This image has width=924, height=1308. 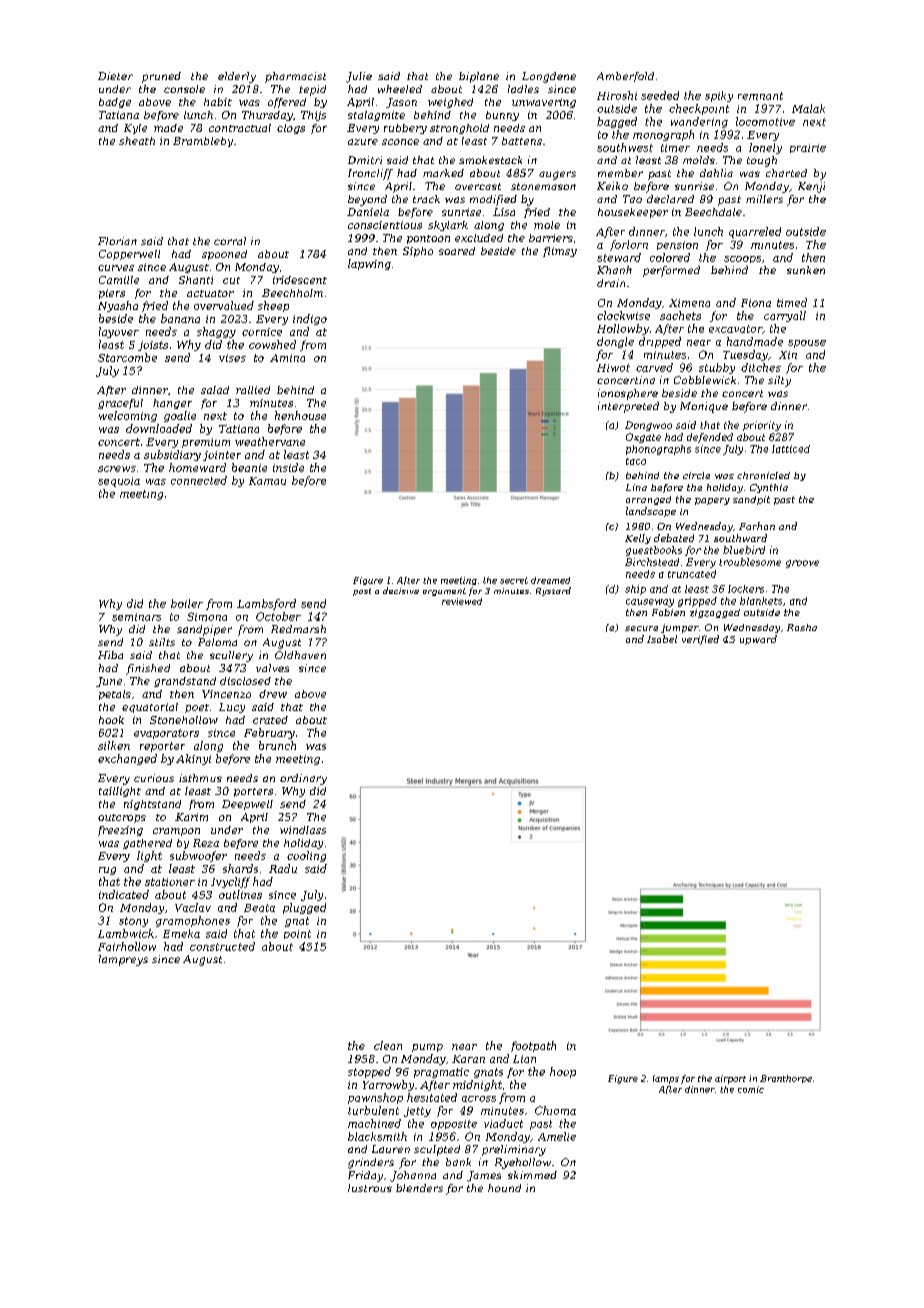 What do you see at coordinates (549, 77) in the image?
I see `Longdene` at bounding box center [549, 77].
